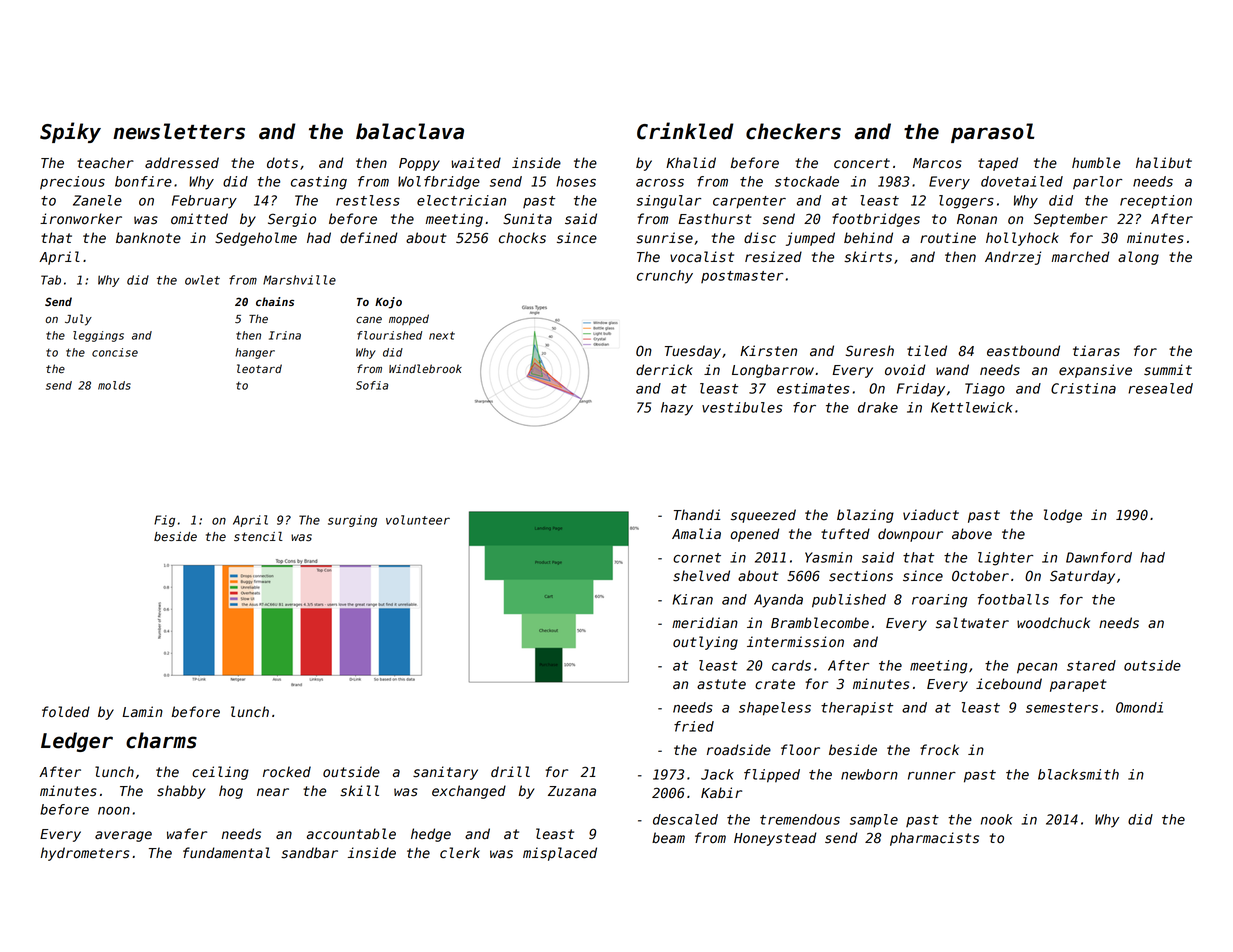 The image size is (1233, 952). Describe the element at coordinates (795, 642) in the image. I see `intermission` at that location.
